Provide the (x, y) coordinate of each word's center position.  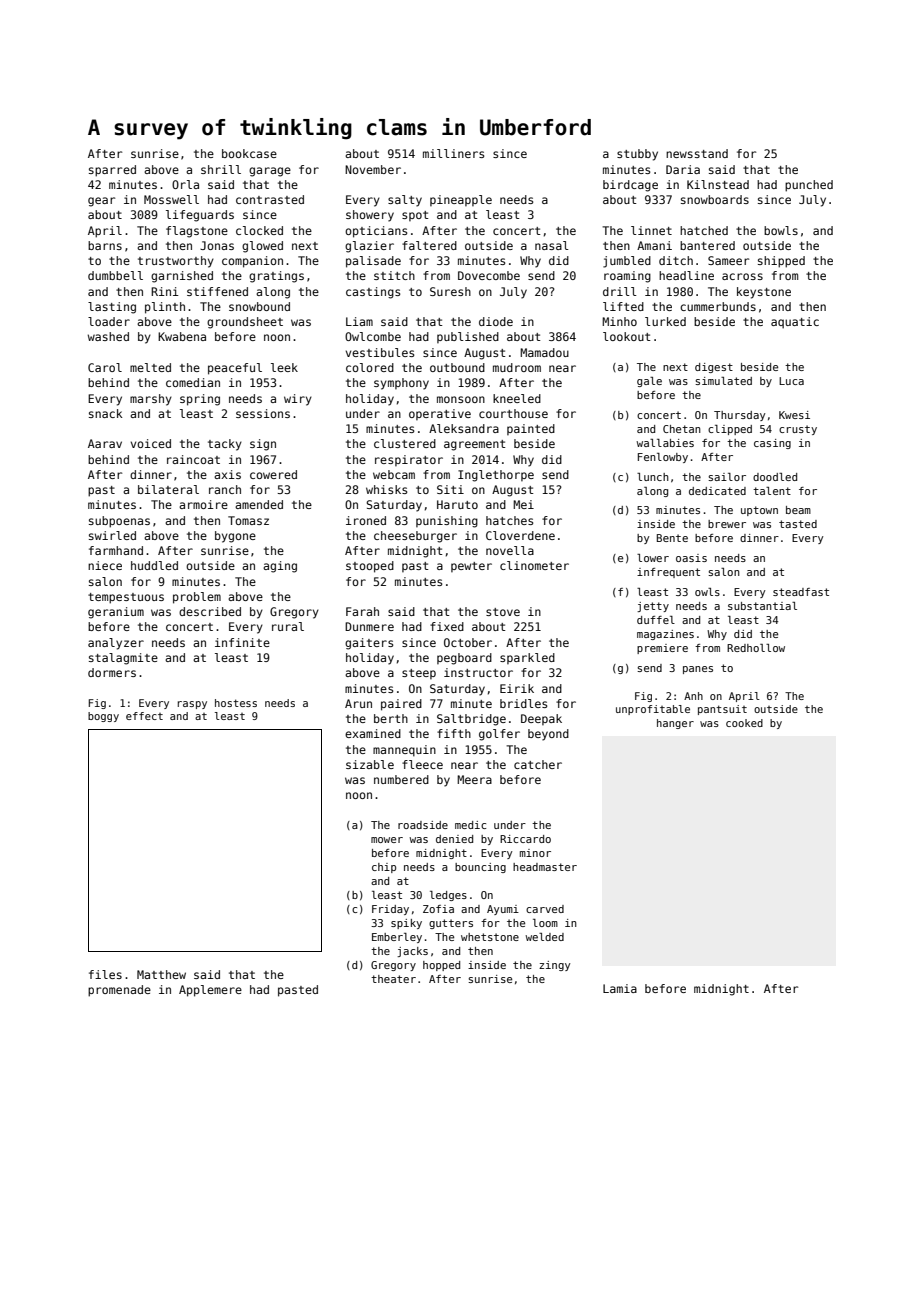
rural (288, 626)
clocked (259, 230)
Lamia (620, 988)
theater (393, 979)
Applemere (210, 991)
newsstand (697, 153)
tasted (798, 524)
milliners (453, 153)
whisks (386, 489)
